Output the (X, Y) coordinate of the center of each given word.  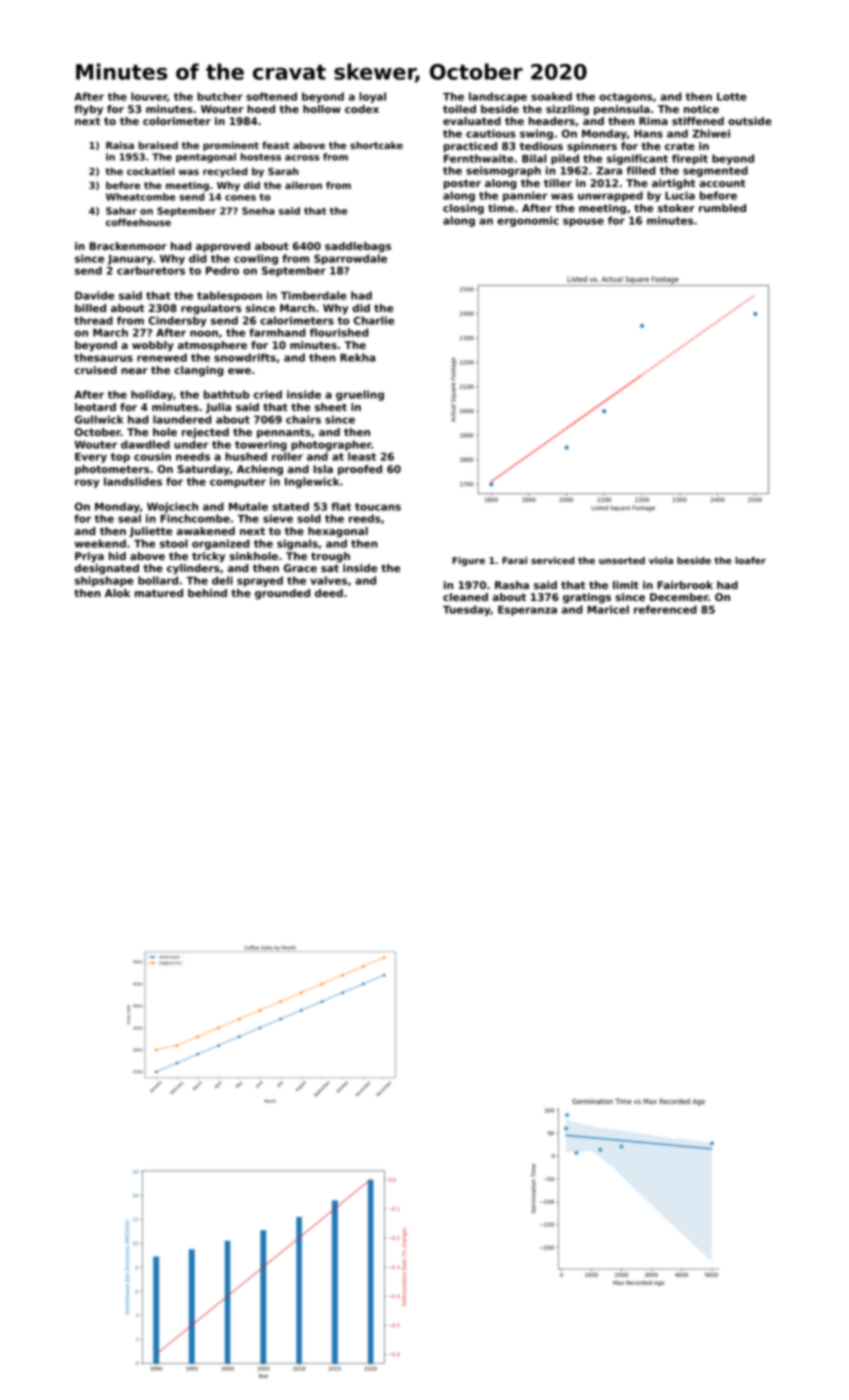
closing (463, 209)
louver (149, 96)
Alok (117, 593)
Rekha (357, 357)
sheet (331, 407)
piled (565, 159)
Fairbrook (685, 585)
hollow (322, 109)
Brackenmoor (128, 246)
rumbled (722, 208)
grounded (282, 594)
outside (750, 121)
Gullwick (99, 419)
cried (268, 394)
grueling (360, 395)
